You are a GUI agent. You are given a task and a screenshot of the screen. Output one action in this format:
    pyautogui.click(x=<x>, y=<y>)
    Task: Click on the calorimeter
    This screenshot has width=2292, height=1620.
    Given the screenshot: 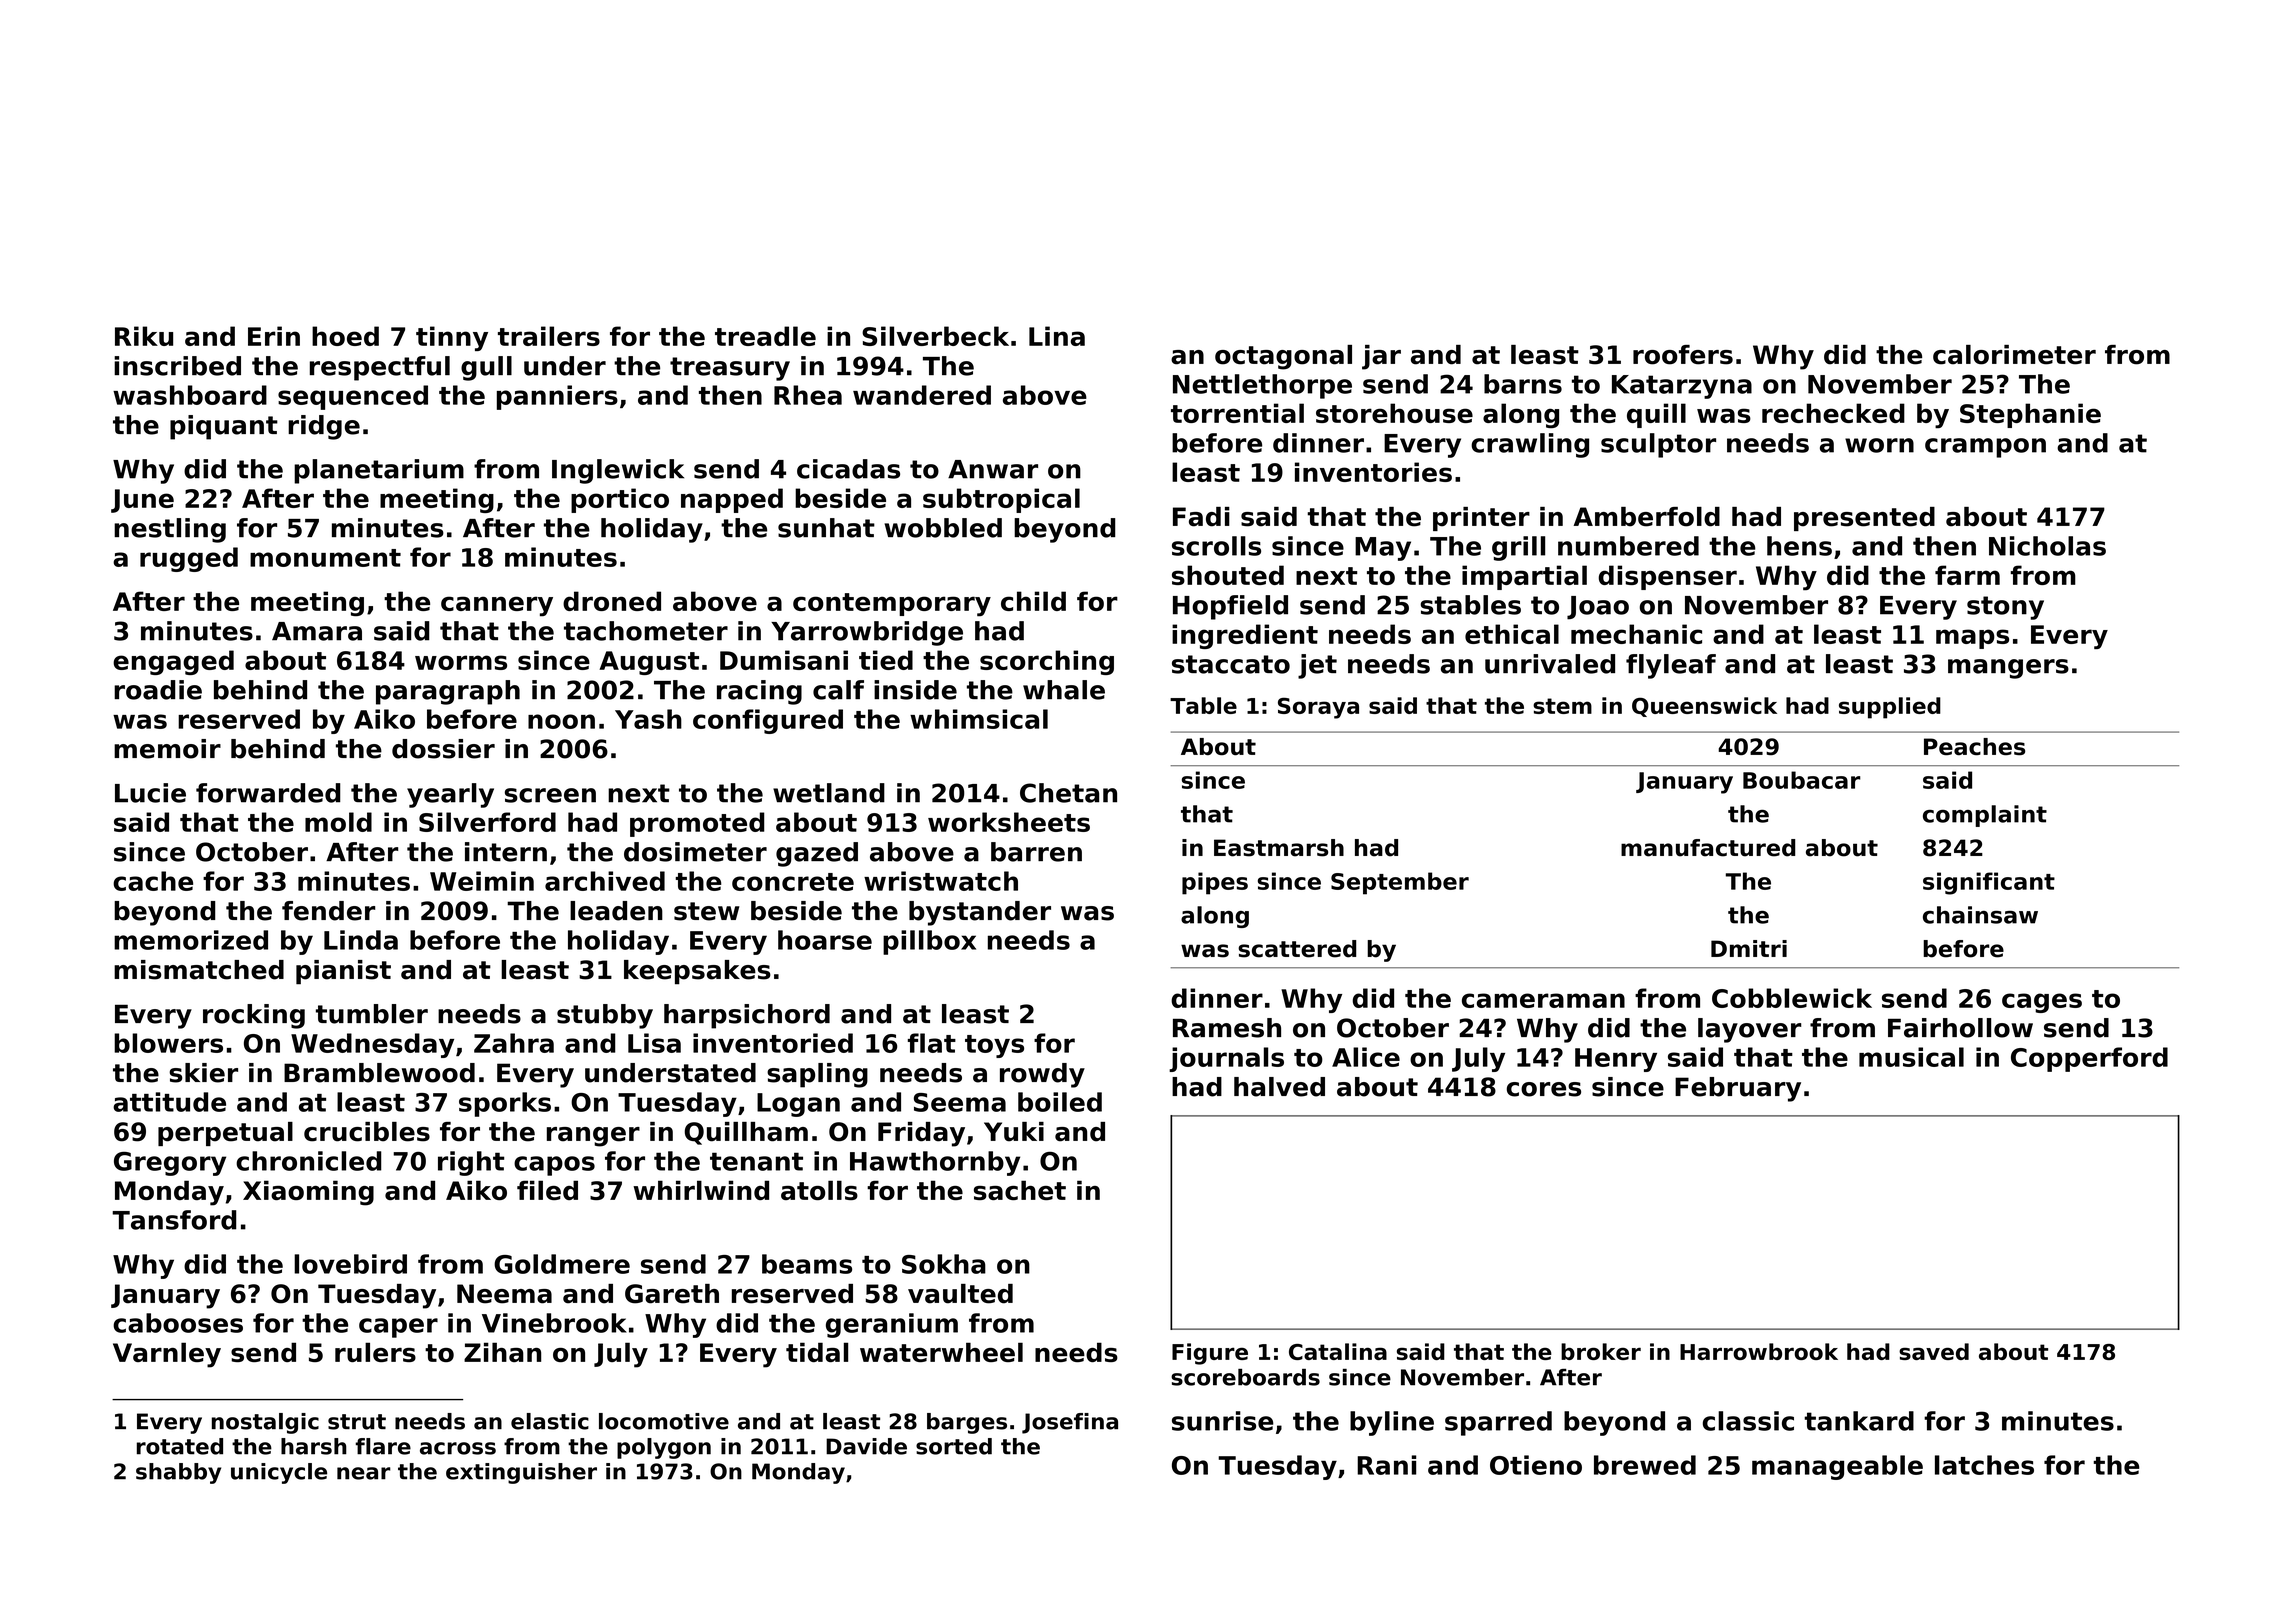 What is the action you would take?
    pyautogui.click(x=2014, y=355)
